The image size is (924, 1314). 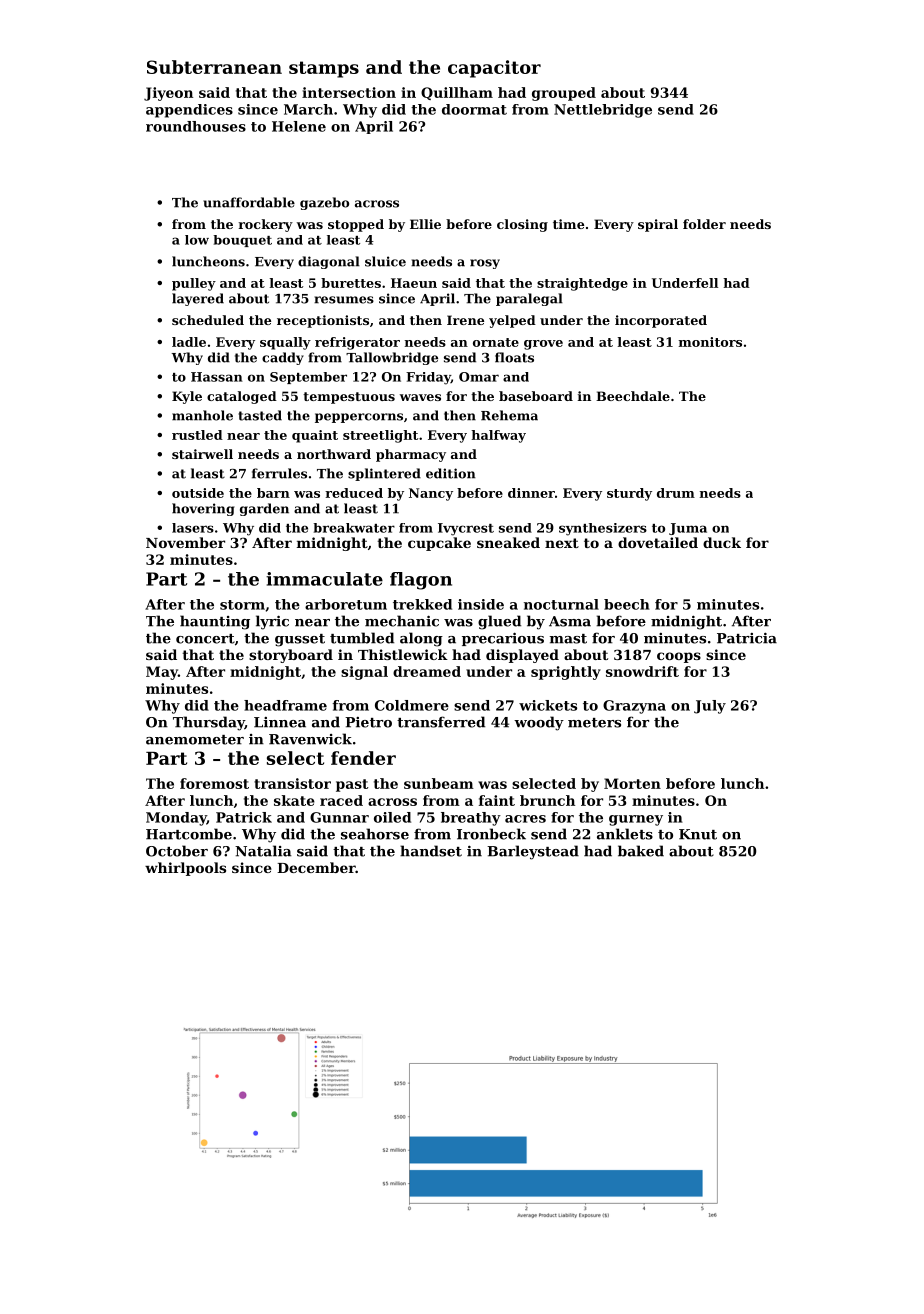 What do you see at coordinates (747, 638) in the page?
I see `Patricia` at bounding box center [747, 638].
